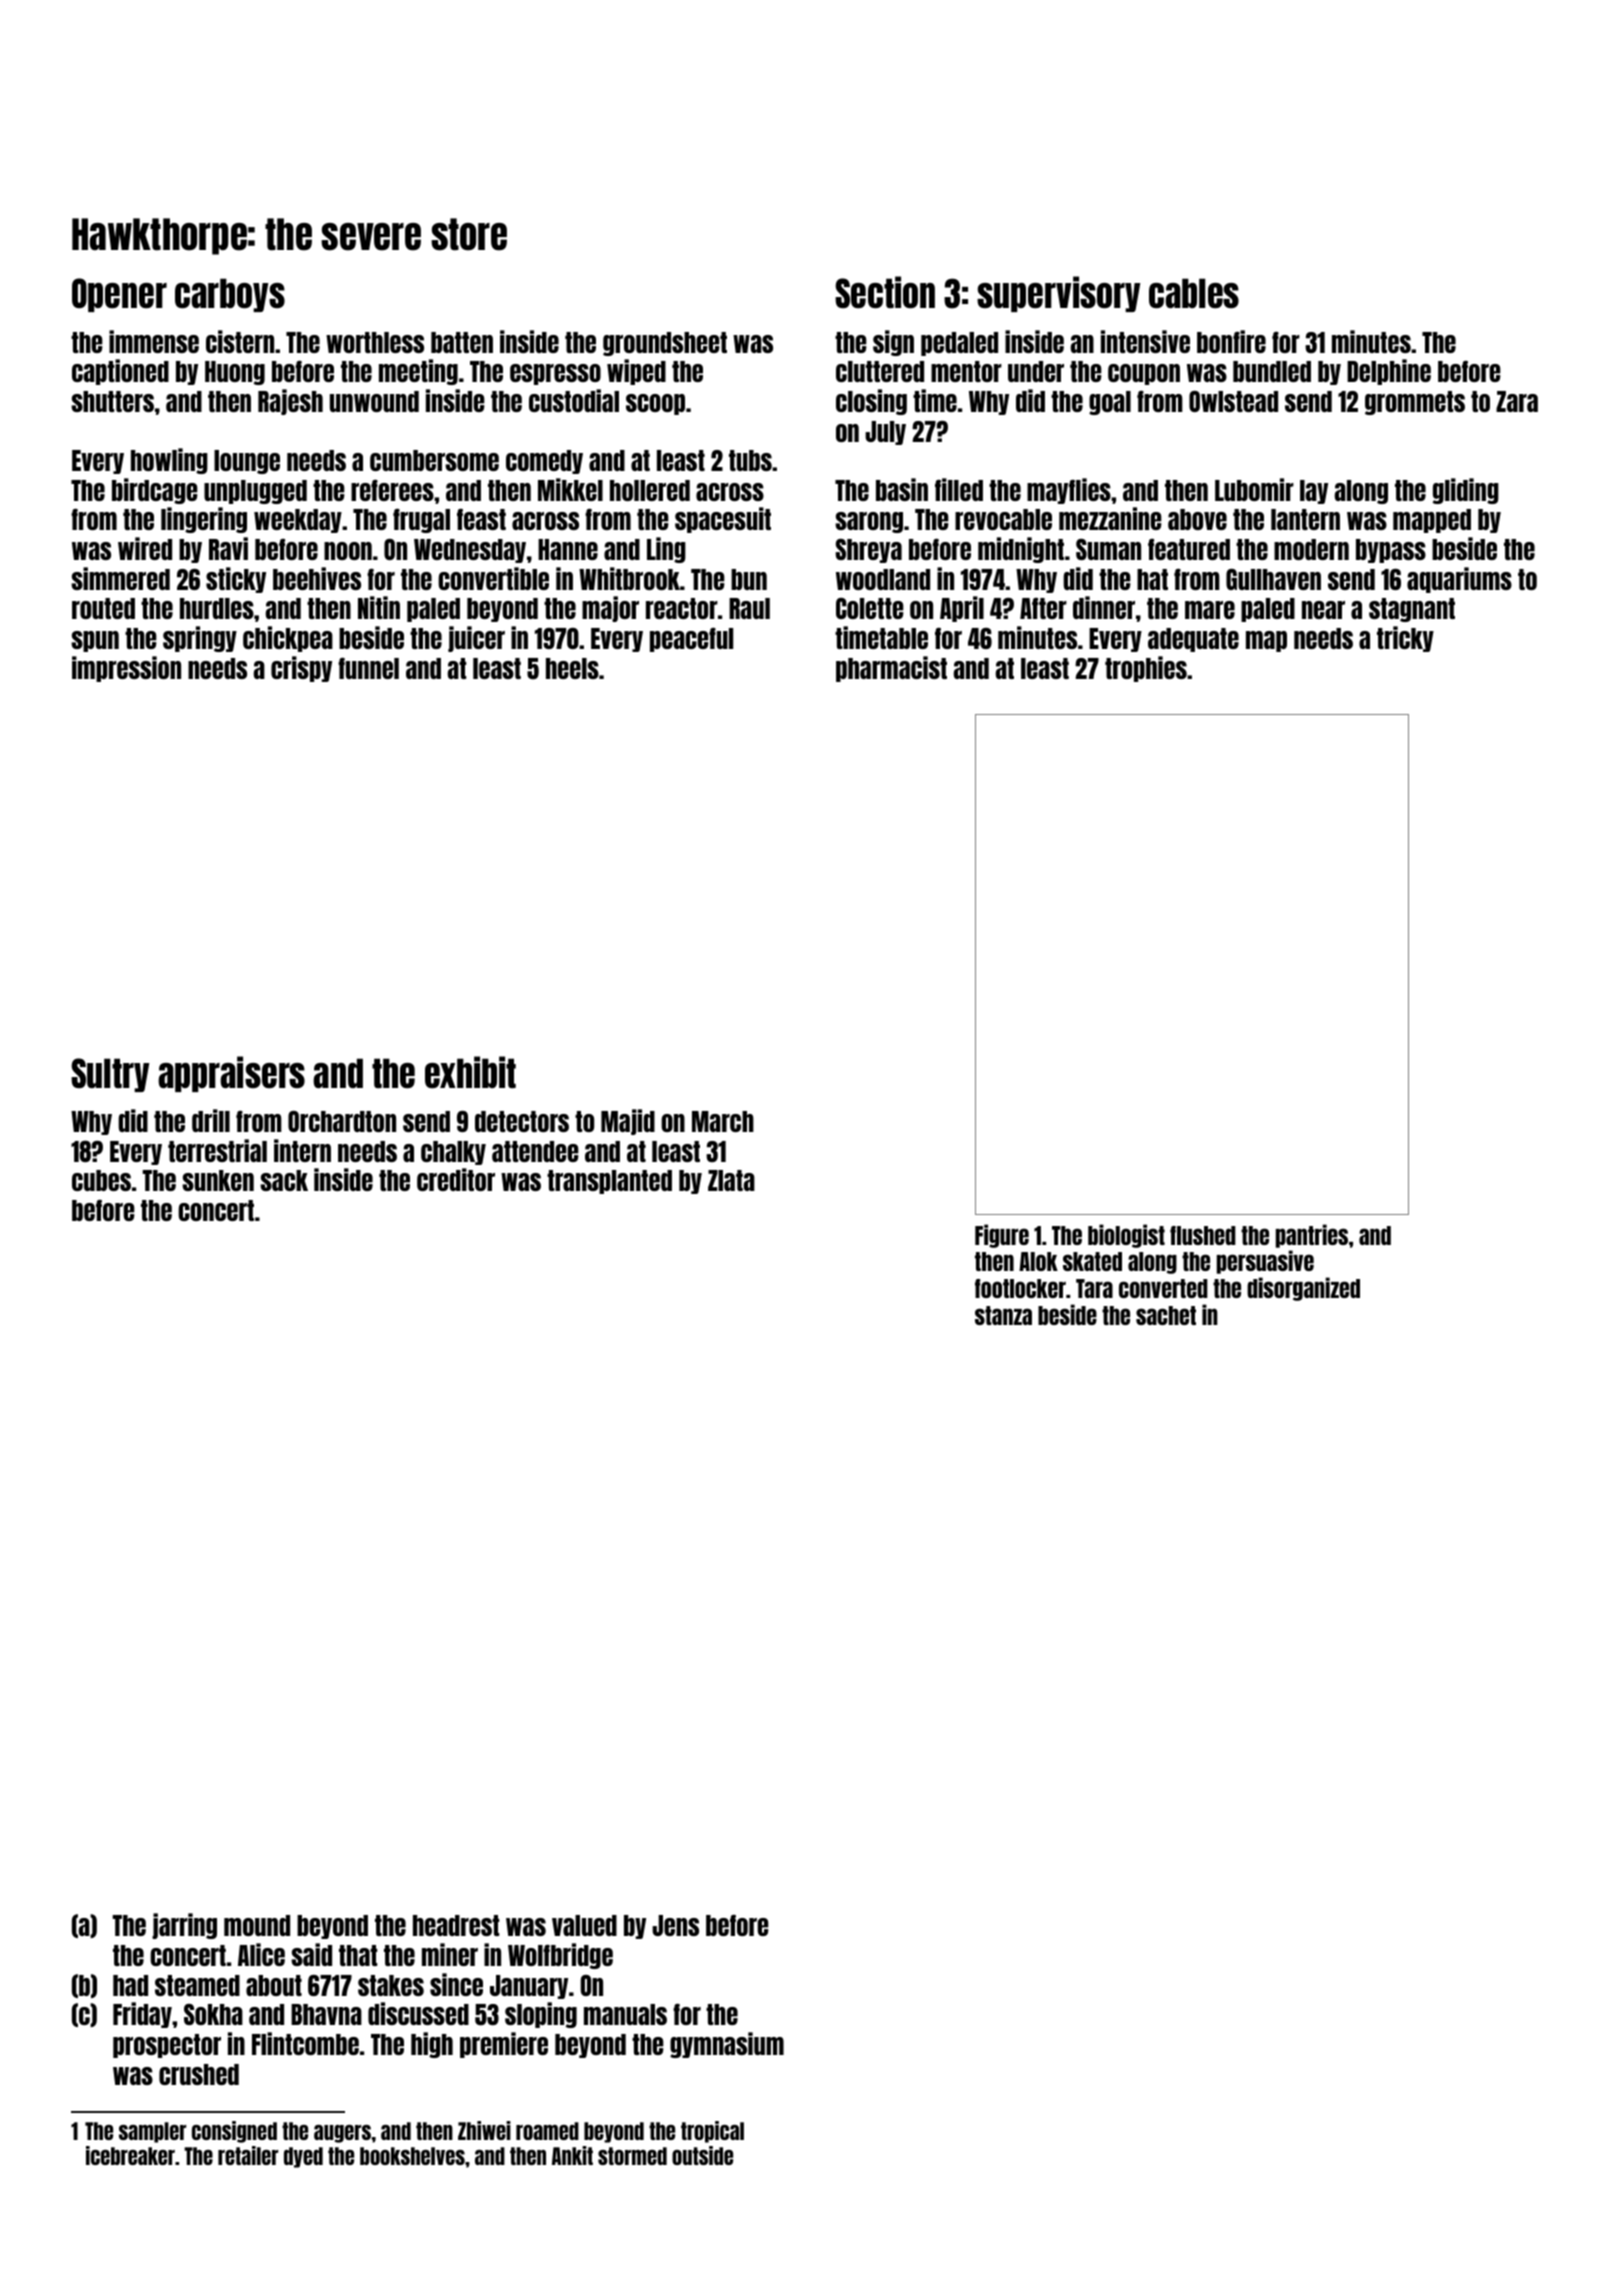  What do you see at coordinates (1002, 1236) in the document?
I see `Figure` at bounding box center [1002, 1236].
